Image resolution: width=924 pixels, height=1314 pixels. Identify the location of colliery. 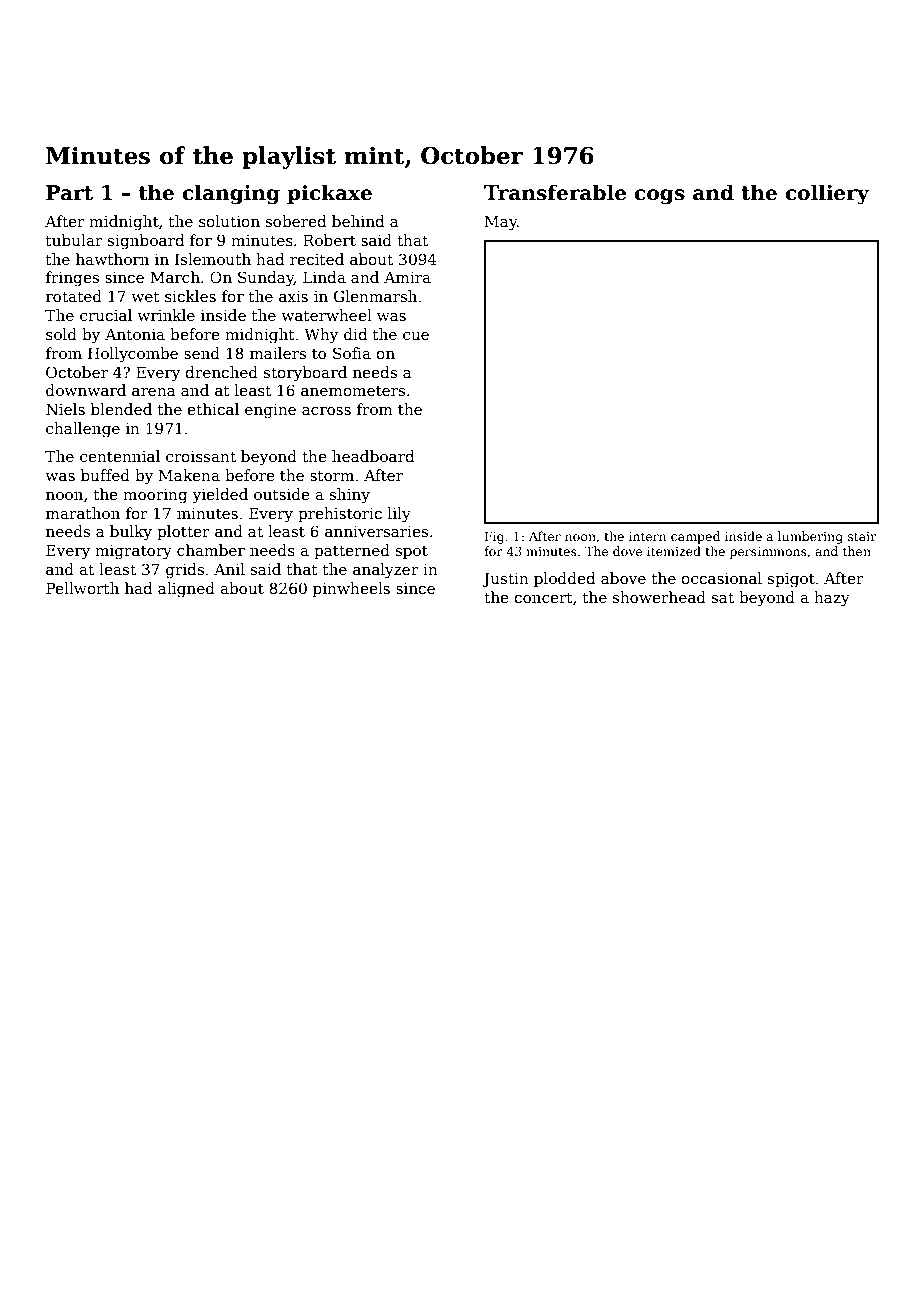
(827, 194).
